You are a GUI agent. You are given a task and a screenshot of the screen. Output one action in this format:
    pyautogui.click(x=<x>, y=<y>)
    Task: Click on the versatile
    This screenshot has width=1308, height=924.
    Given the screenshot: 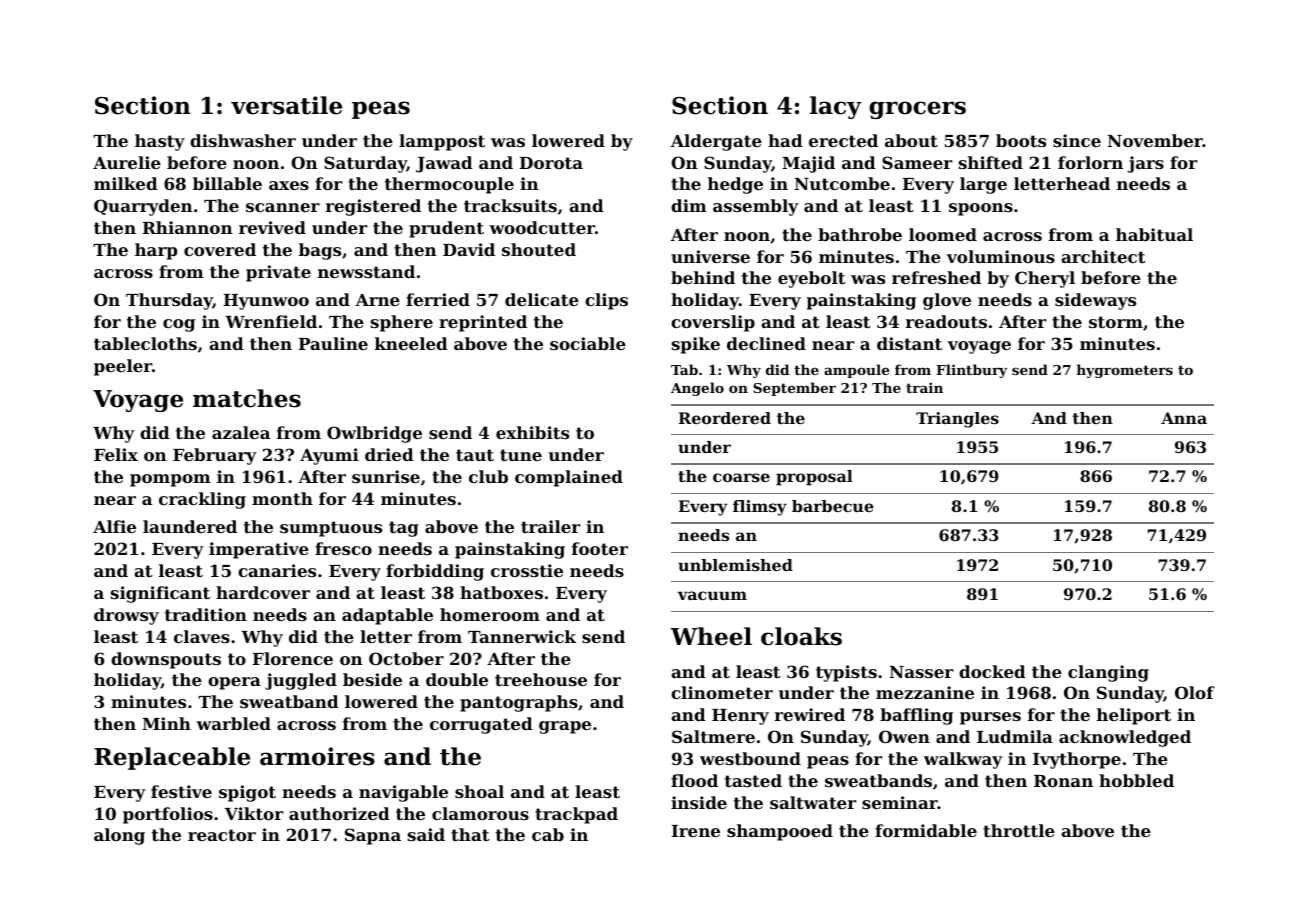 What is the action you would take?
    pyautogui.click(x=286, y=105)
